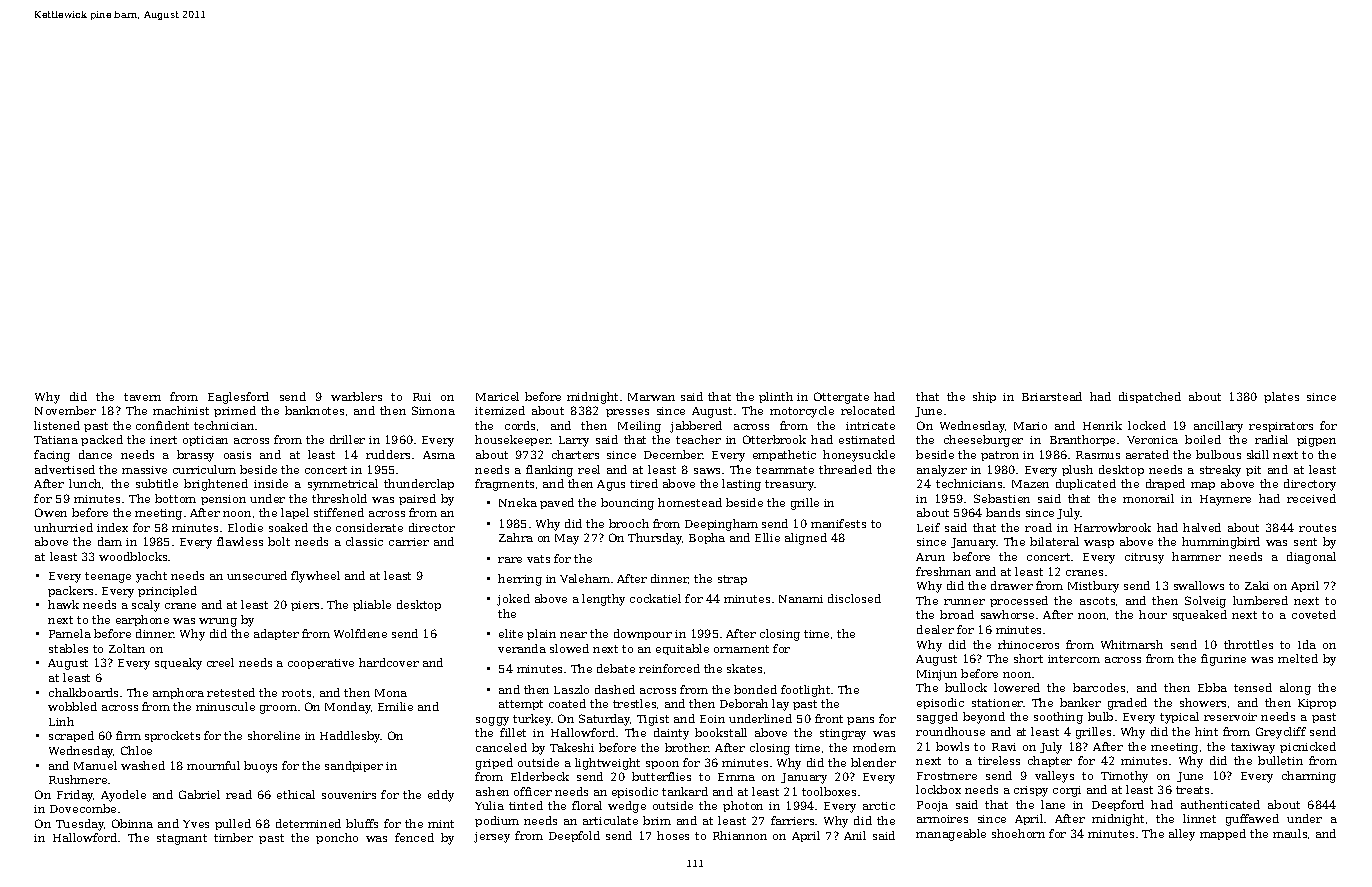 This image has width=1372, height=887. Describe the element at coordinates (1058, 718) in the image. I see `soothing` at that location.
